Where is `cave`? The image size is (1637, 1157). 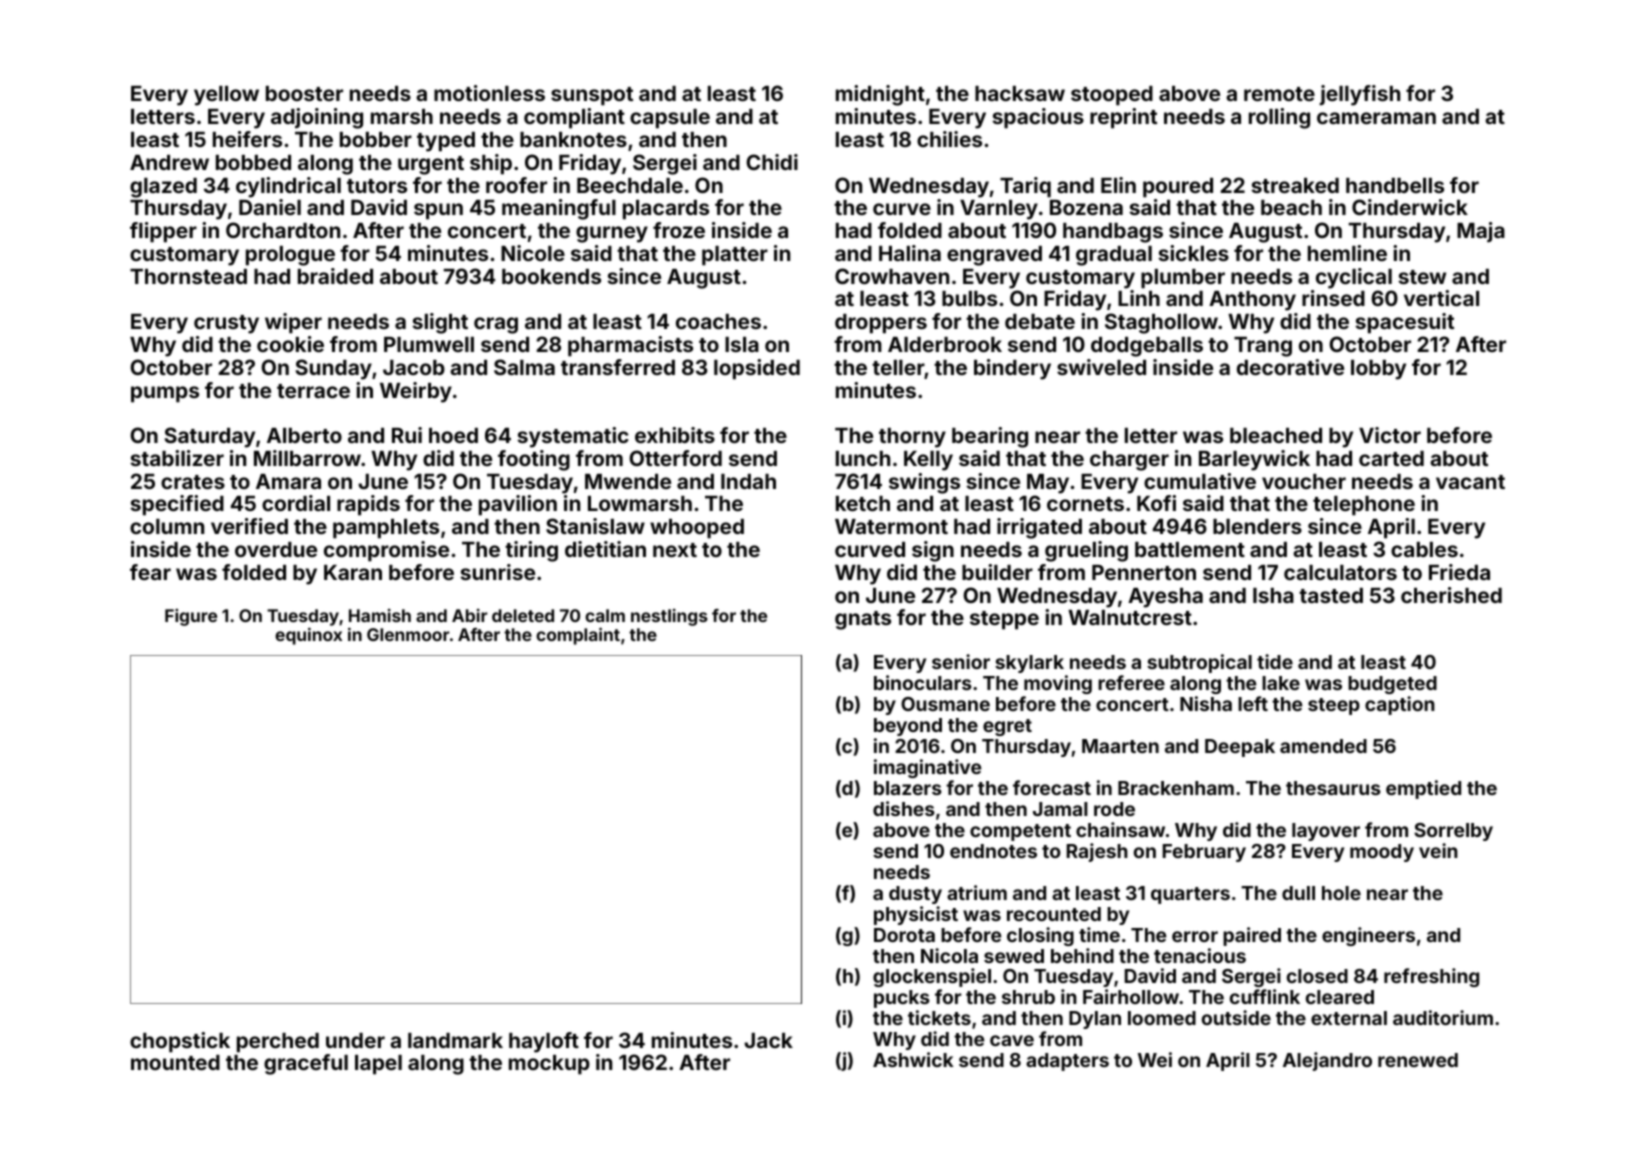 cave is located at coordinates (1012, 1040).
